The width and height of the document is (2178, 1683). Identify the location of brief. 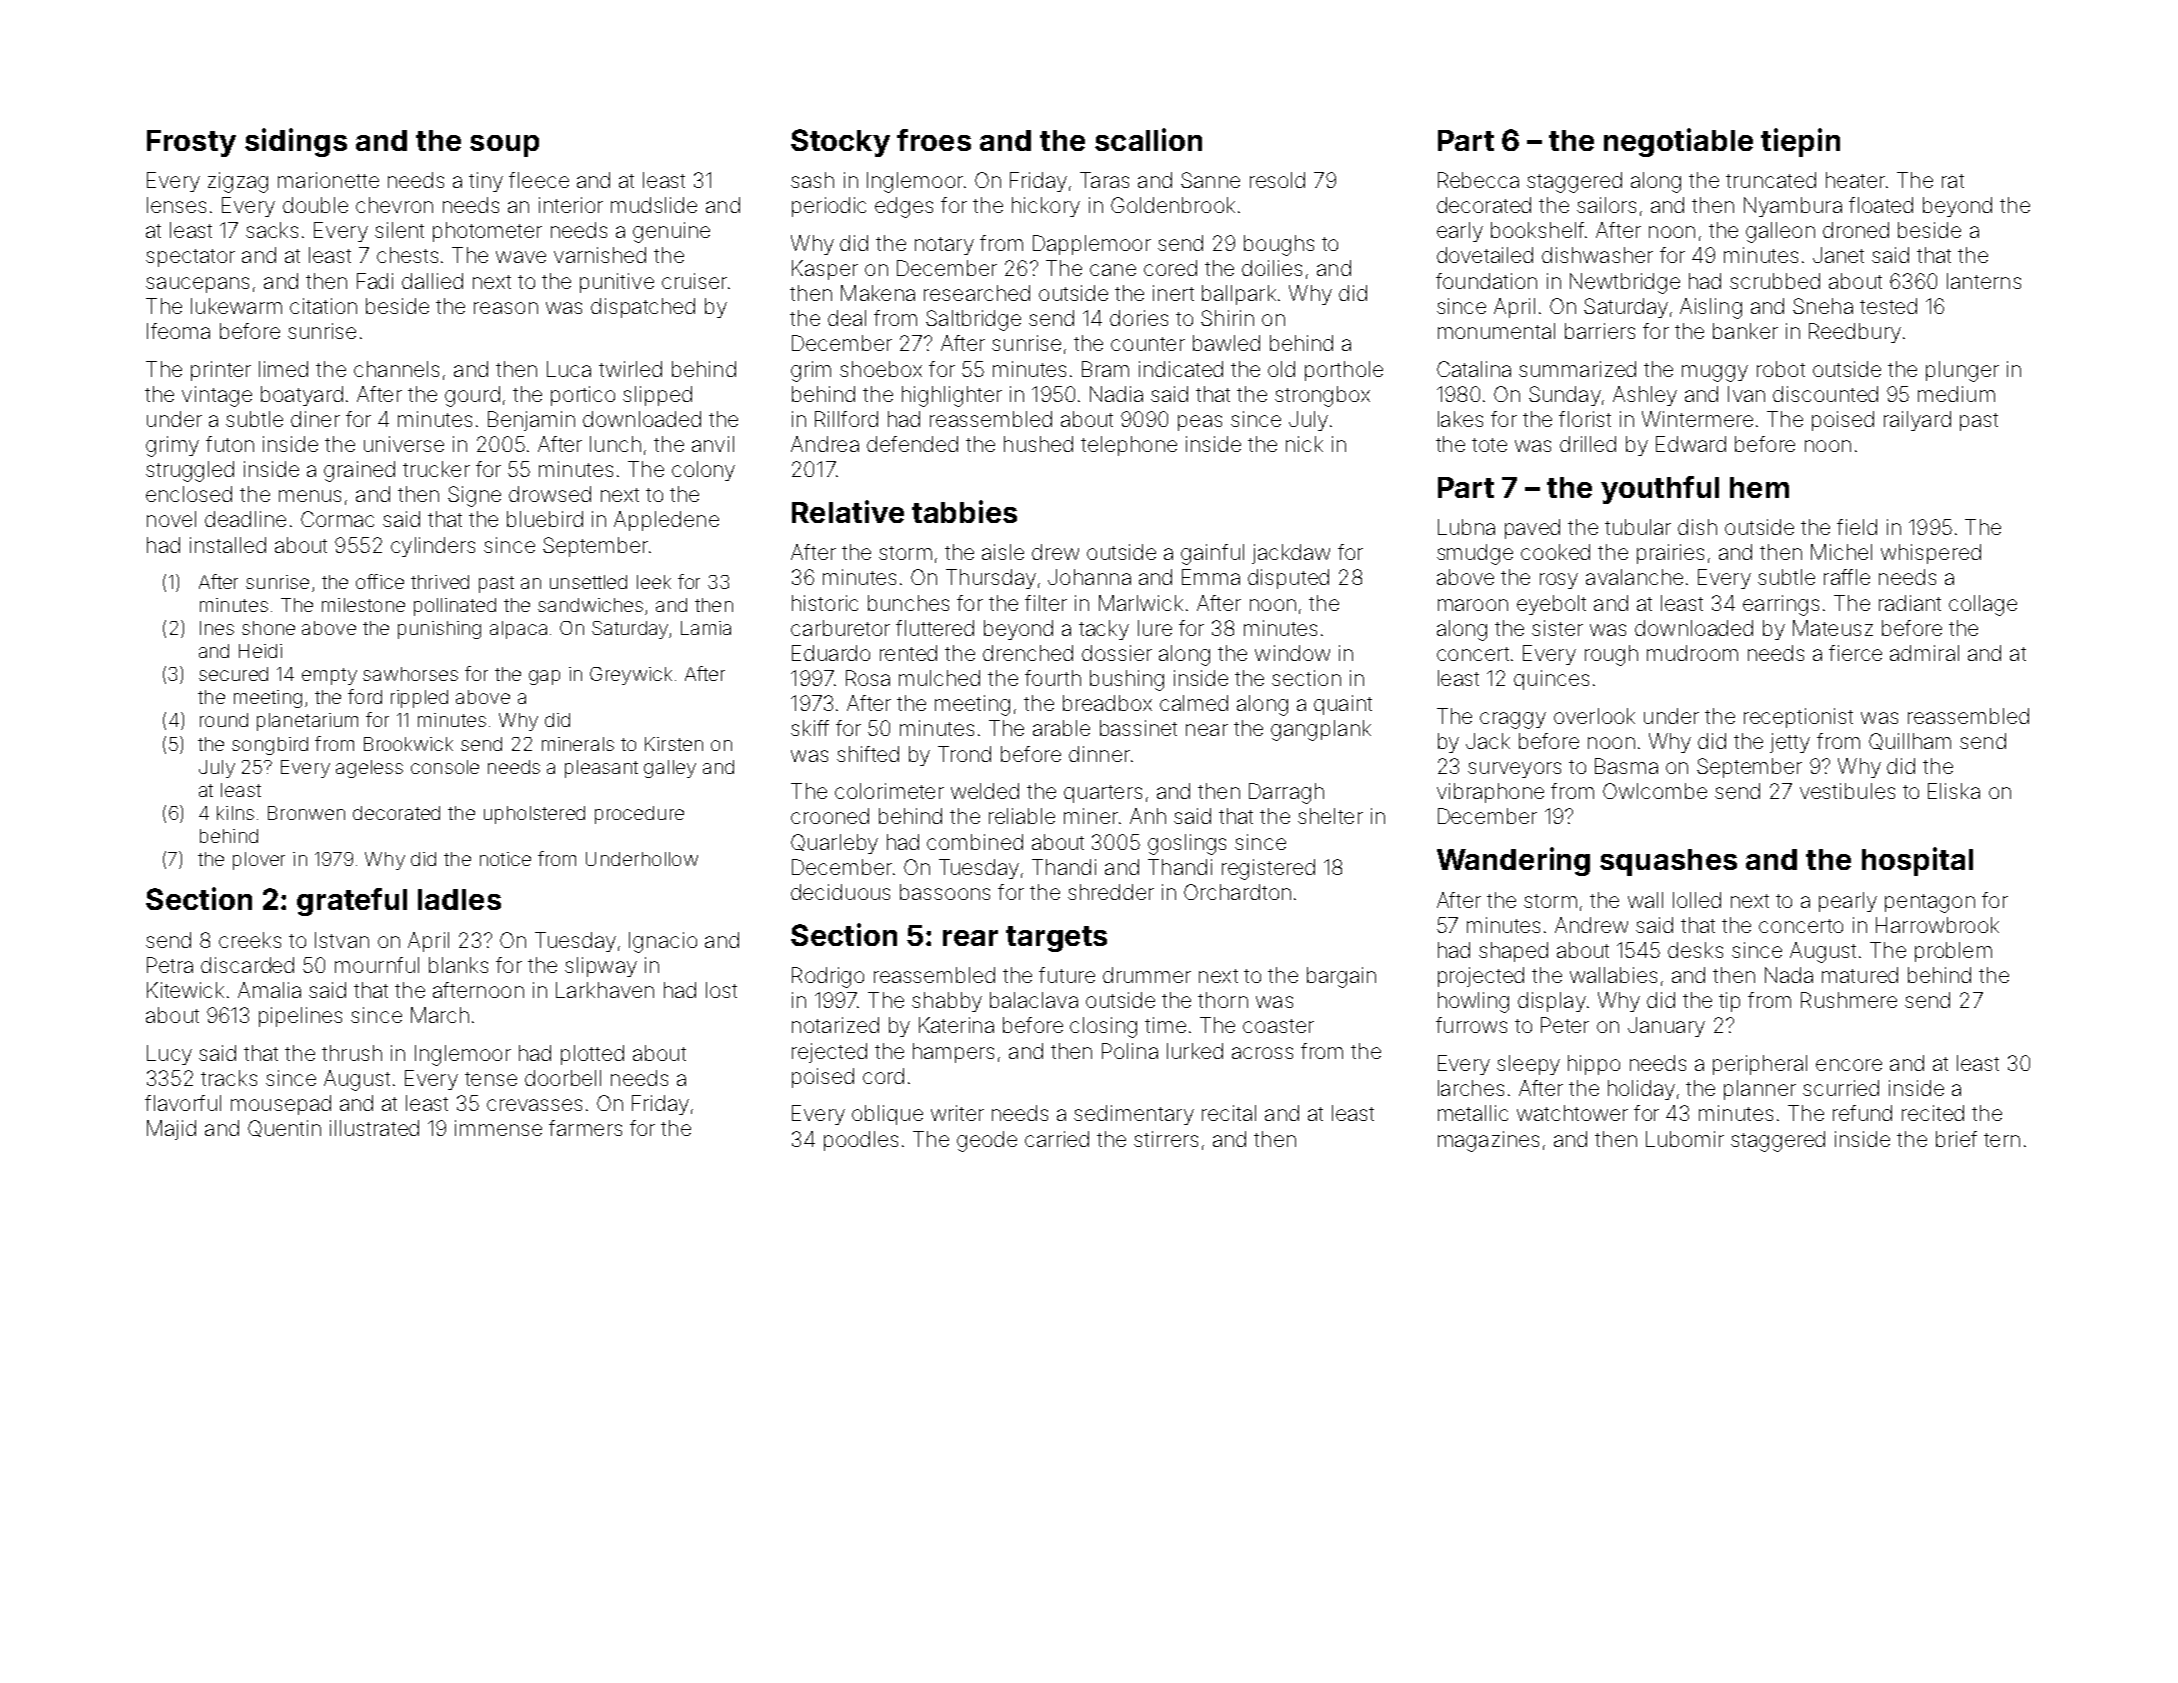
(1956, 1139).
